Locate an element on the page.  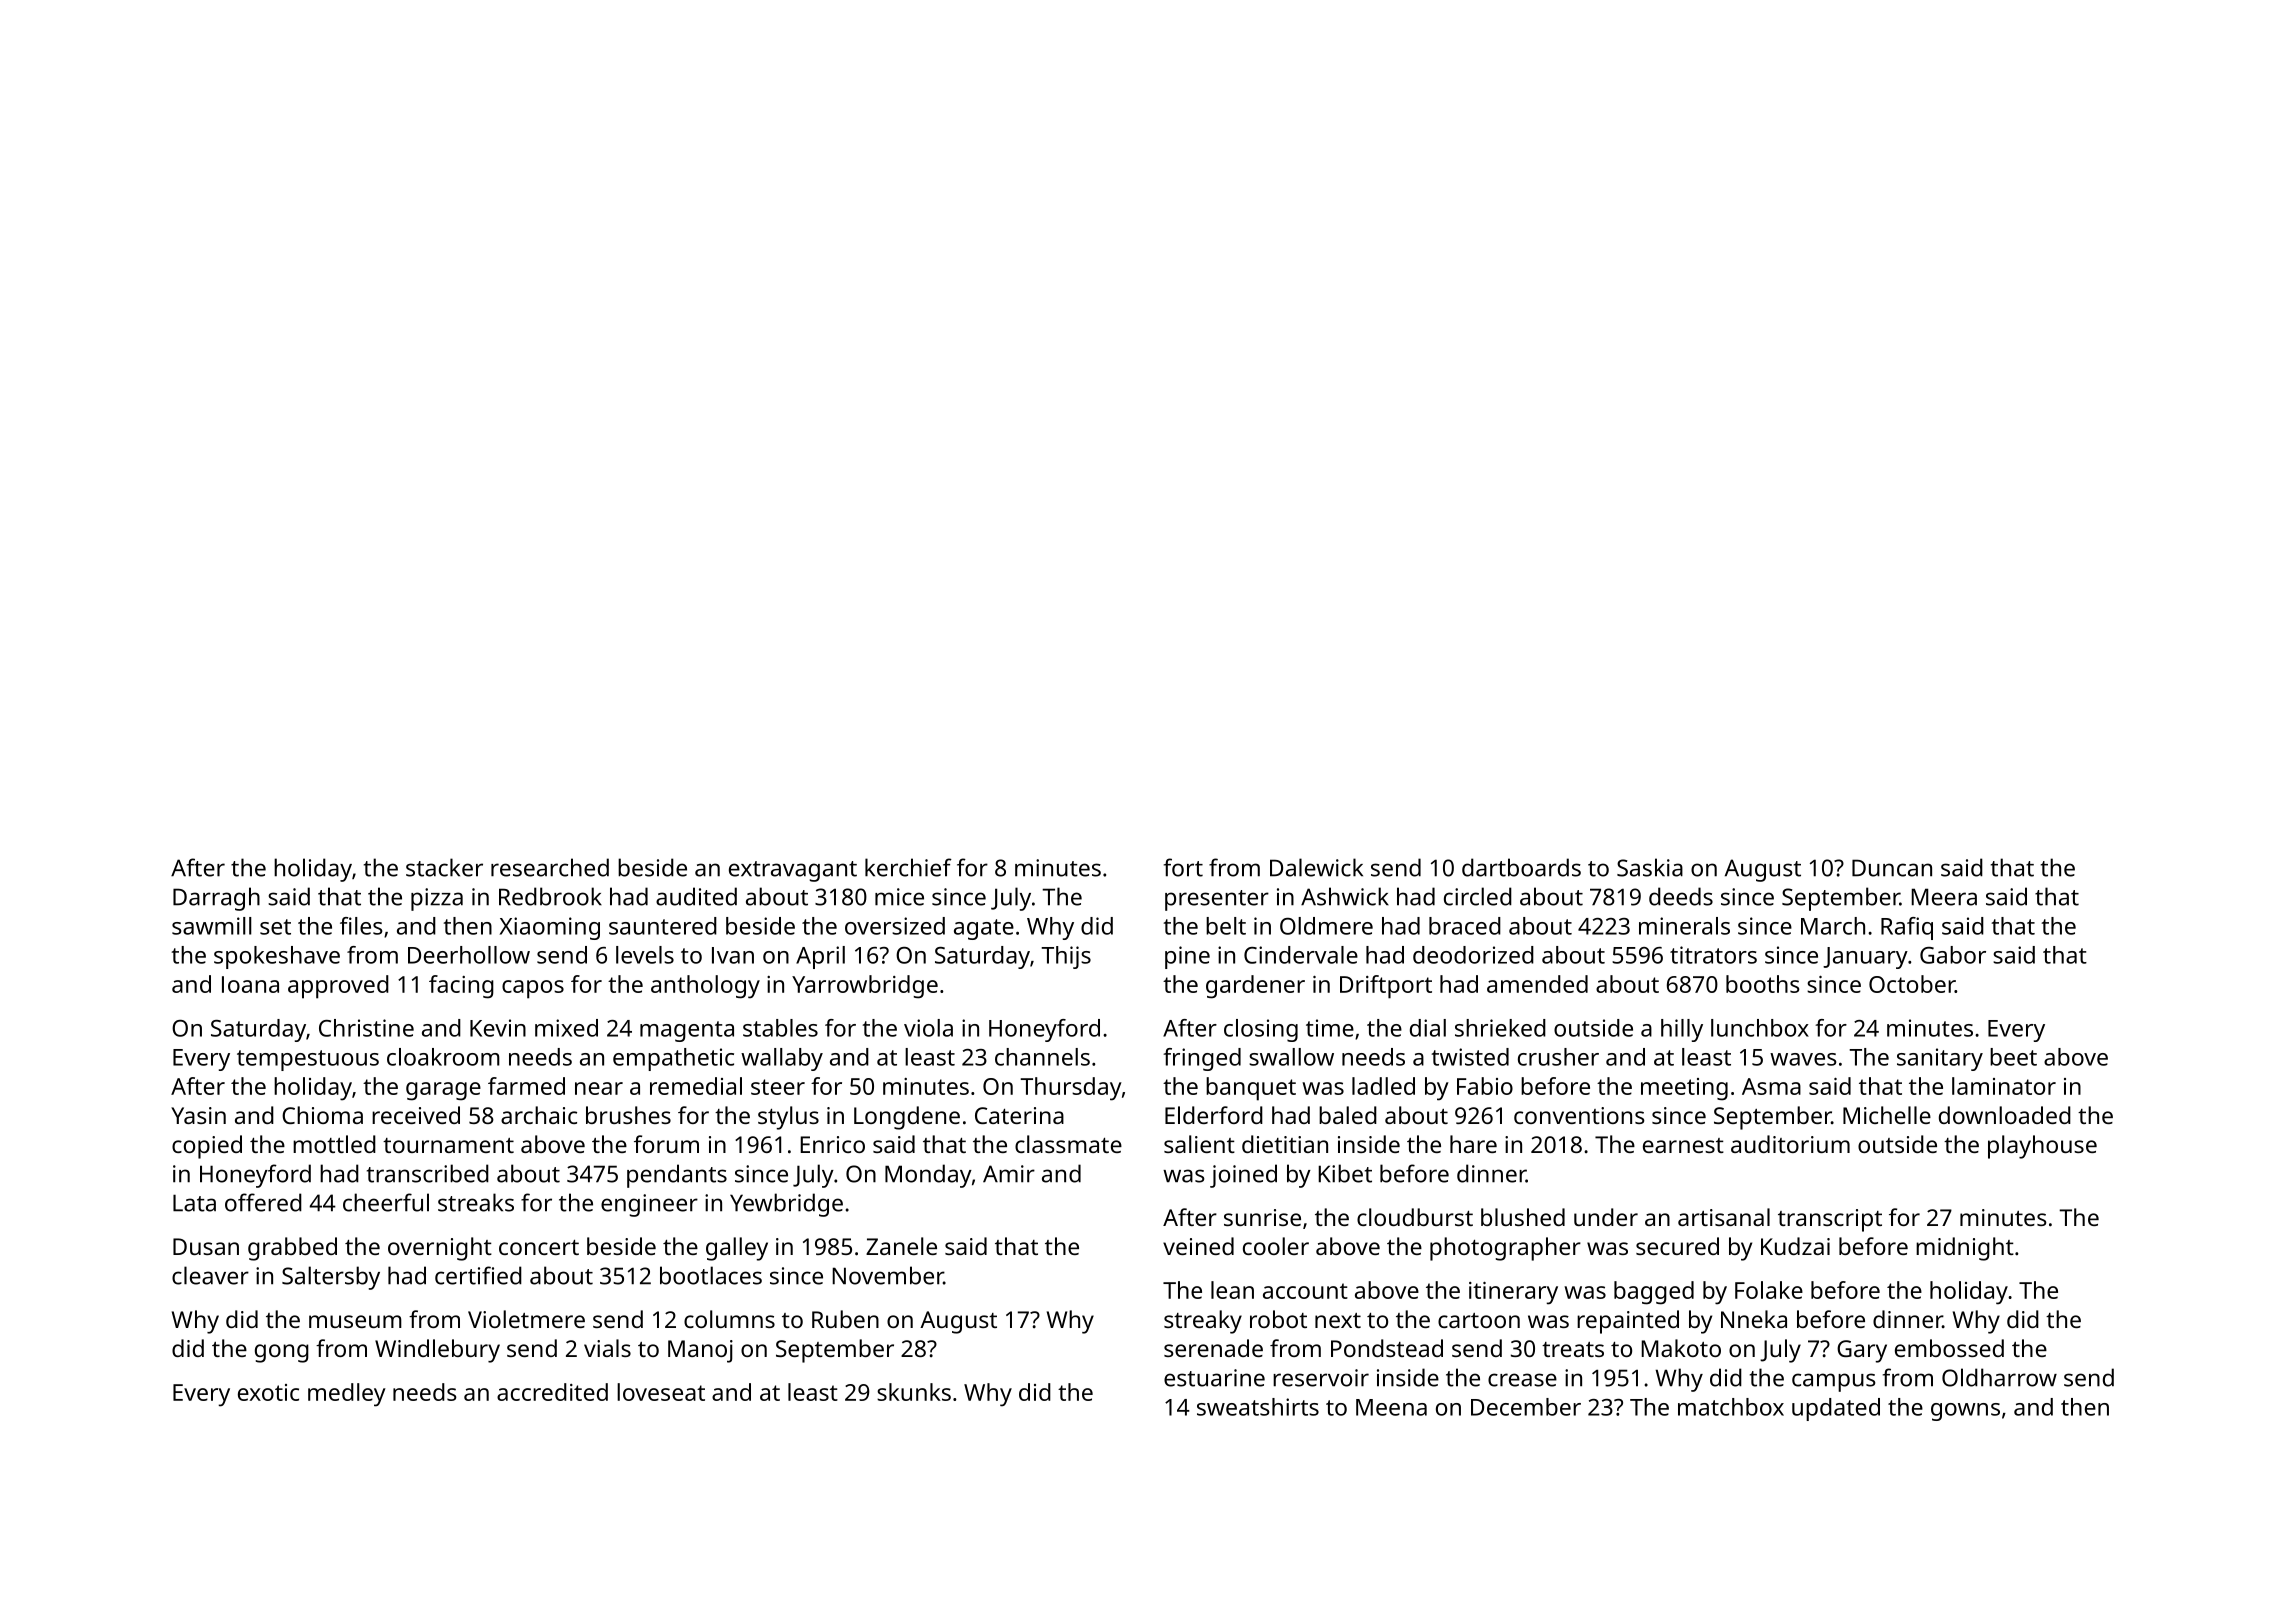
dietitian is located at coordinates (1285, 1144).
